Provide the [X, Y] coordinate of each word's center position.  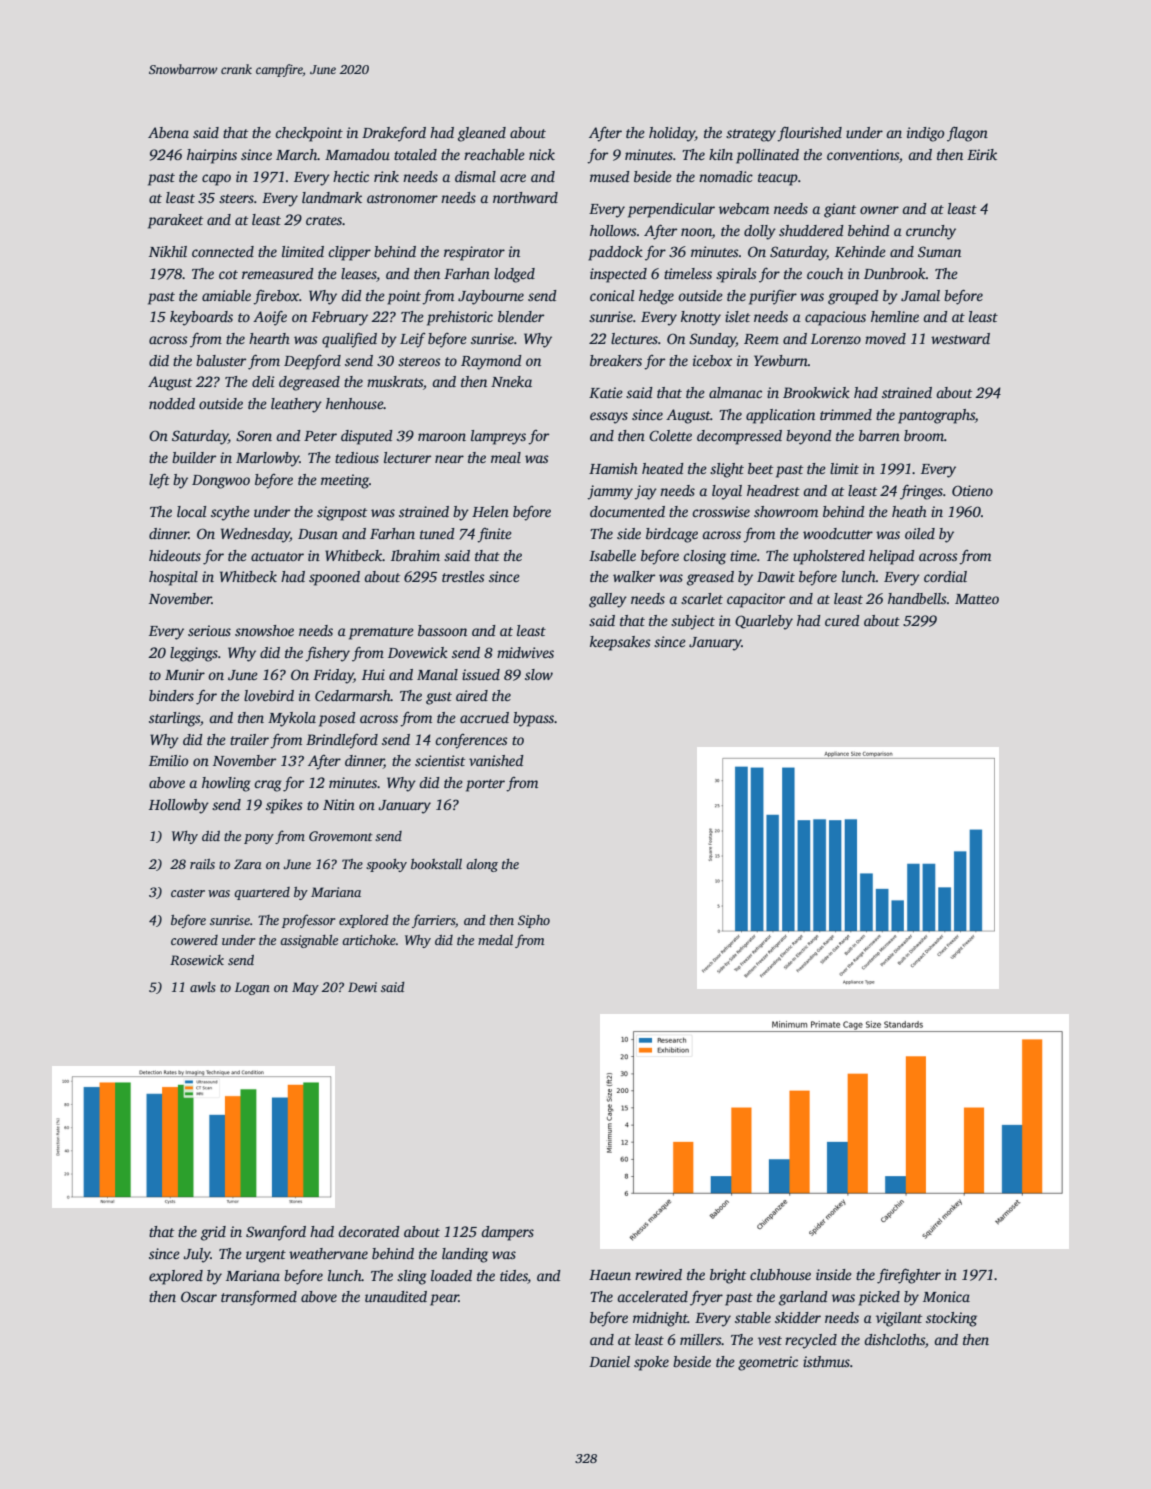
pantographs [936, 416]
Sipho [534, 921]
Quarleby [764, 622]
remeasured [278, 273]
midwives [525, 652]
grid [213, 1233]
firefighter [909, 1276]
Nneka [511, 381]
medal [495, 940]
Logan [252, 988]
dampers [507, 1233]
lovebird [269, 695]
